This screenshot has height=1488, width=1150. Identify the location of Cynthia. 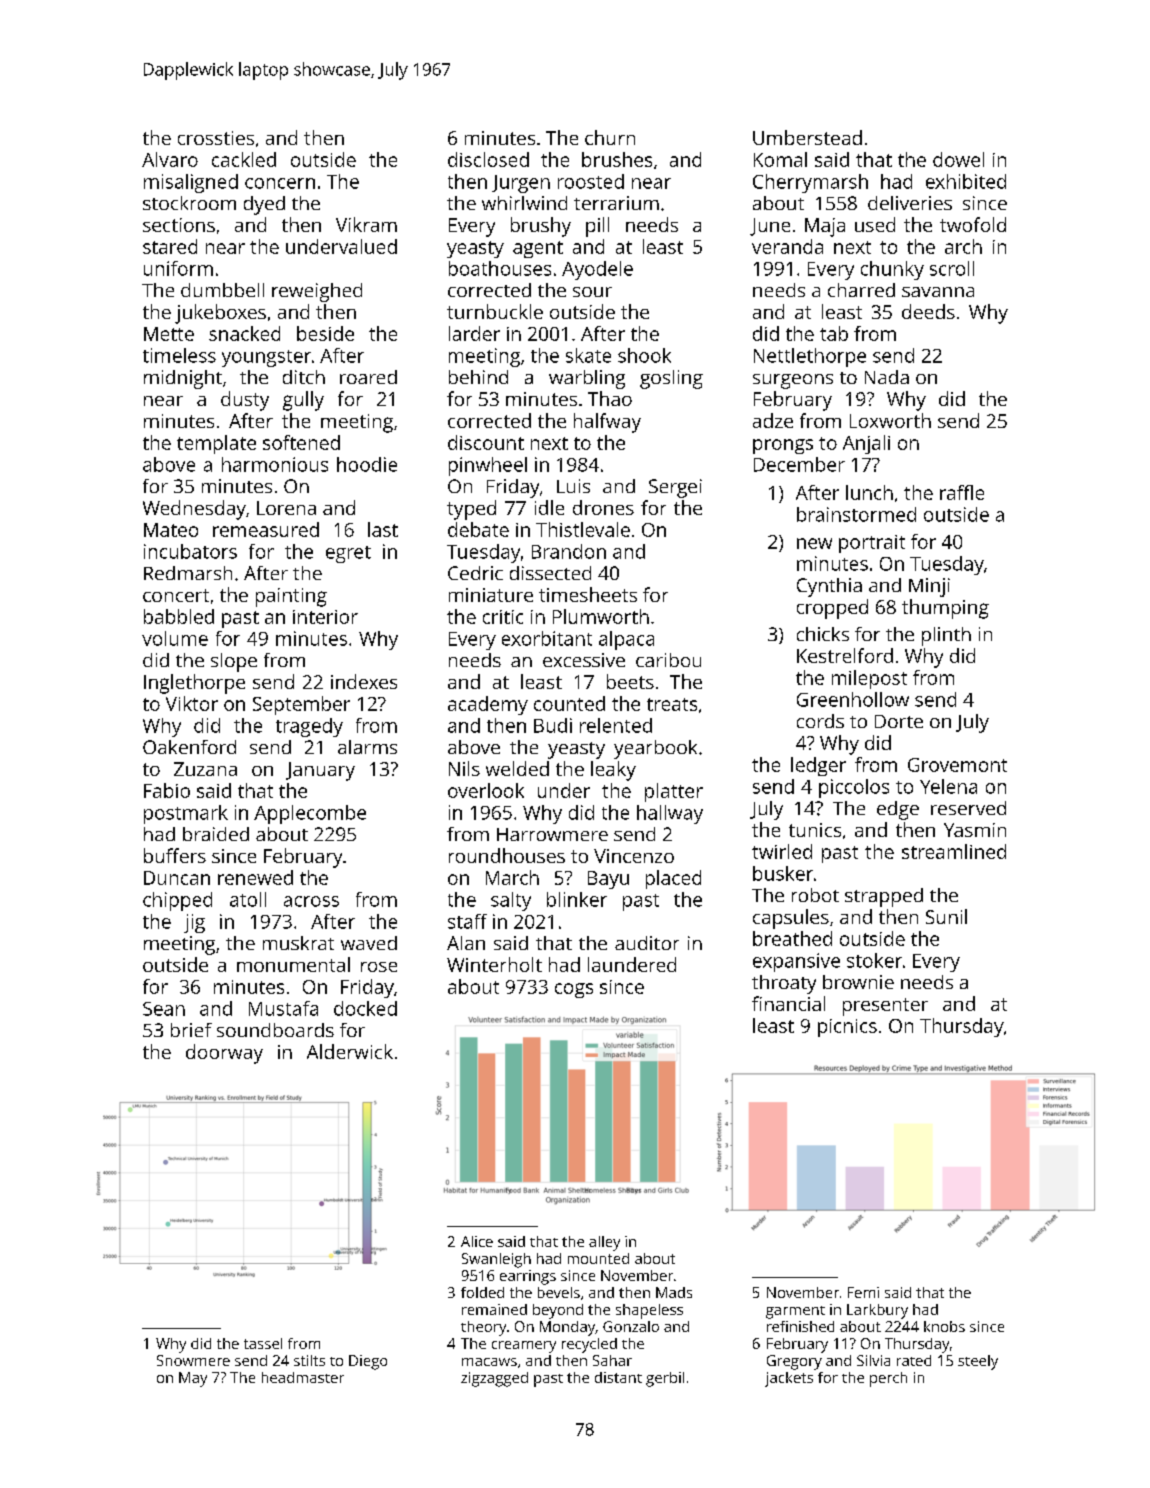
(829, 587).
